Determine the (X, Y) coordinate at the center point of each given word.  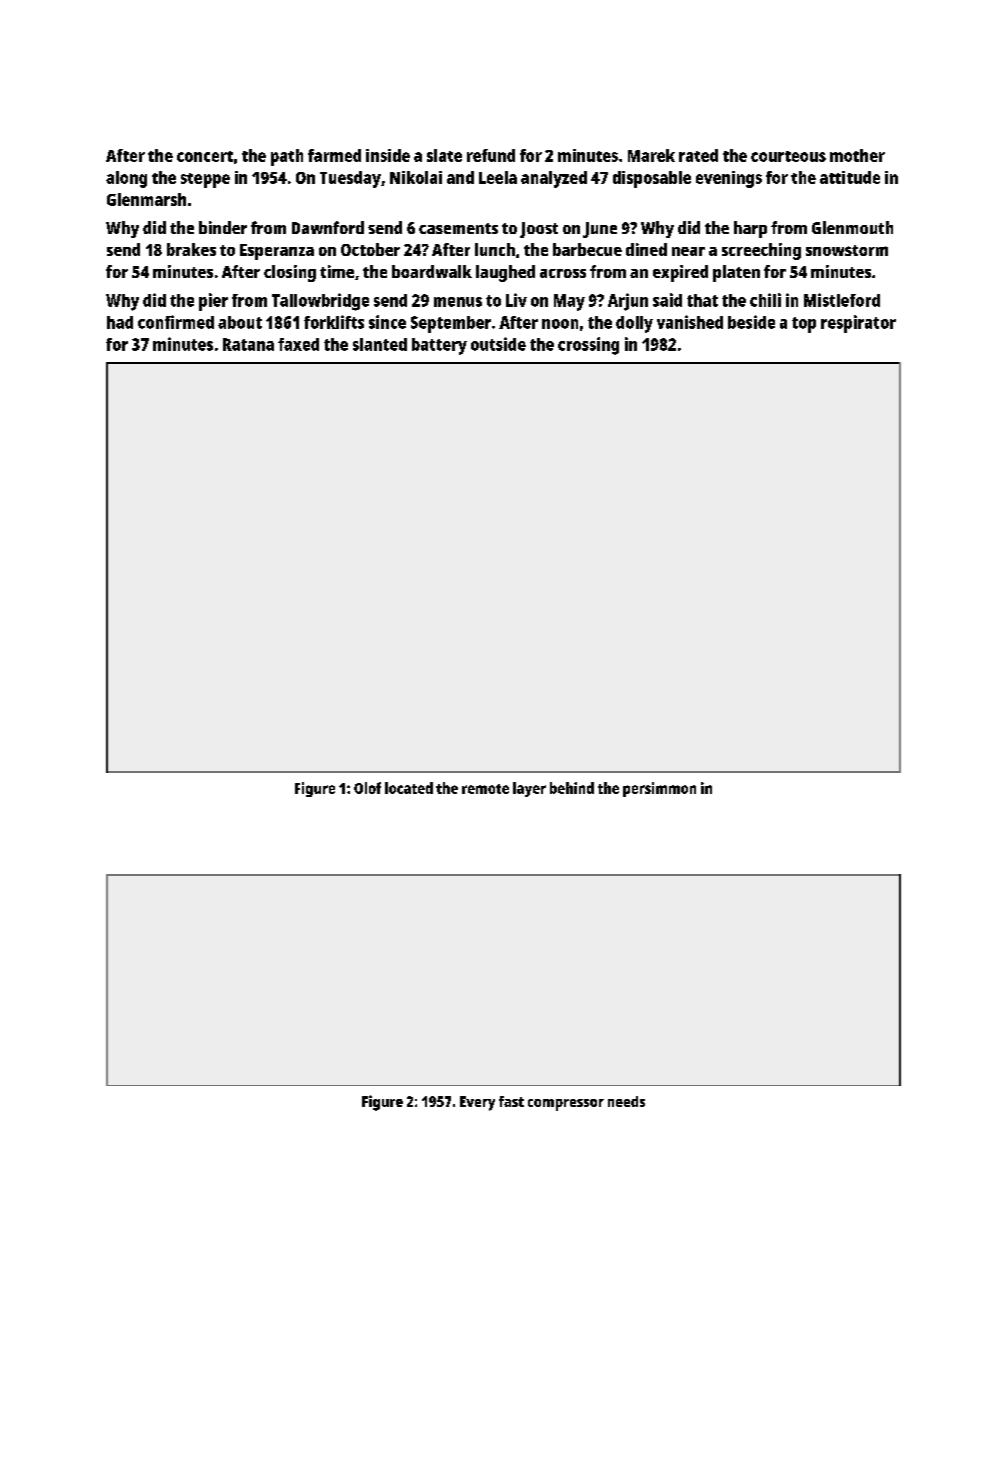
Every (477, 1103)
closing (290, 273)
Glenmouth (852, 227)
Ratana (248, 344)
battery (439, 346)
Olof (367, 788)
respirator (858, 324)
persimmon (659, 789)
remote (485, 789)
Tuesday (350, 179)
